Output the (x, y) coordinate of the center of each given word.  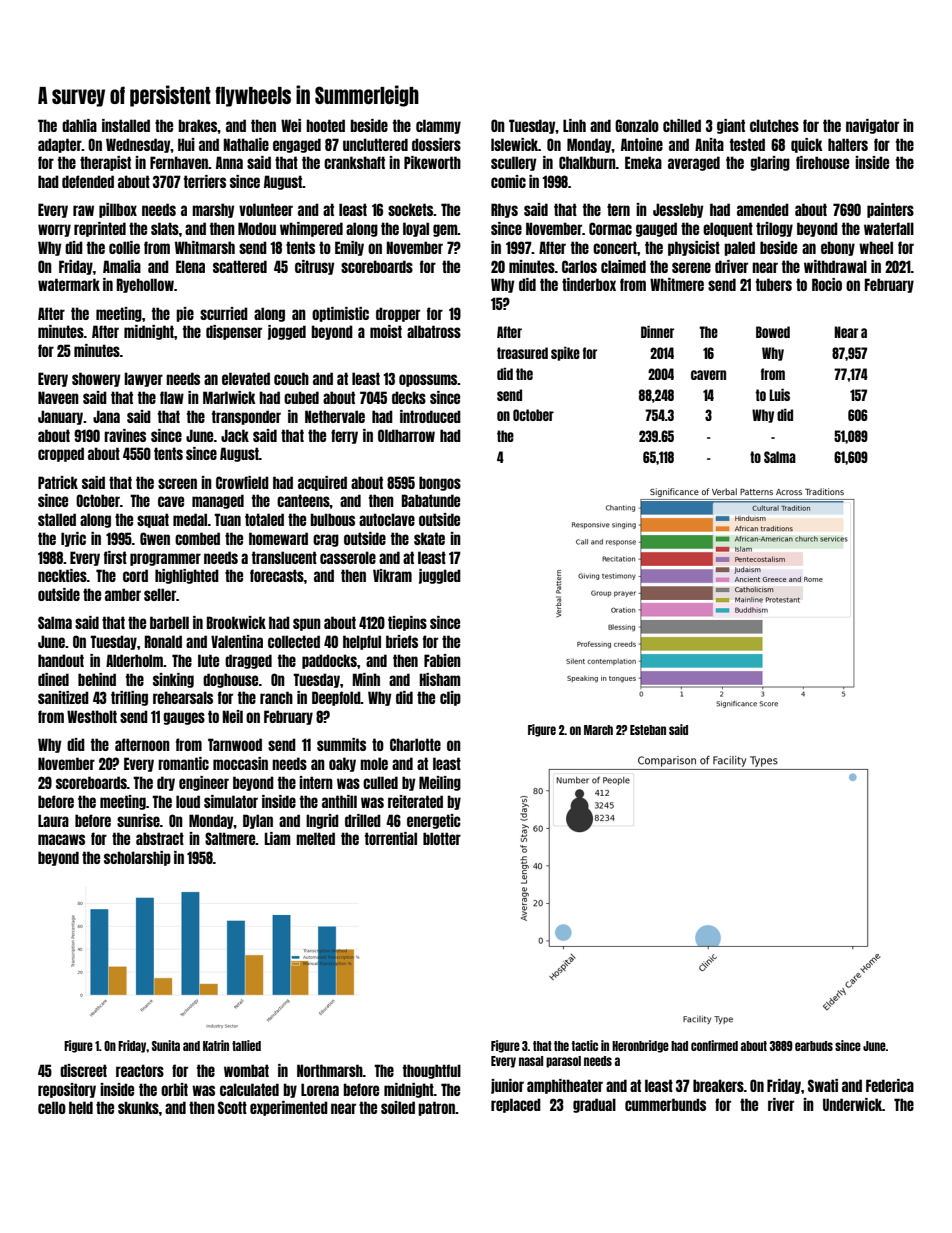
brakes (198, 125)
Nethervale (335, 416)
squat (153, 520)
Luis (779, 395)
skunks (138, 1107)
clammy (438, 126)
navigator (872, 126)
